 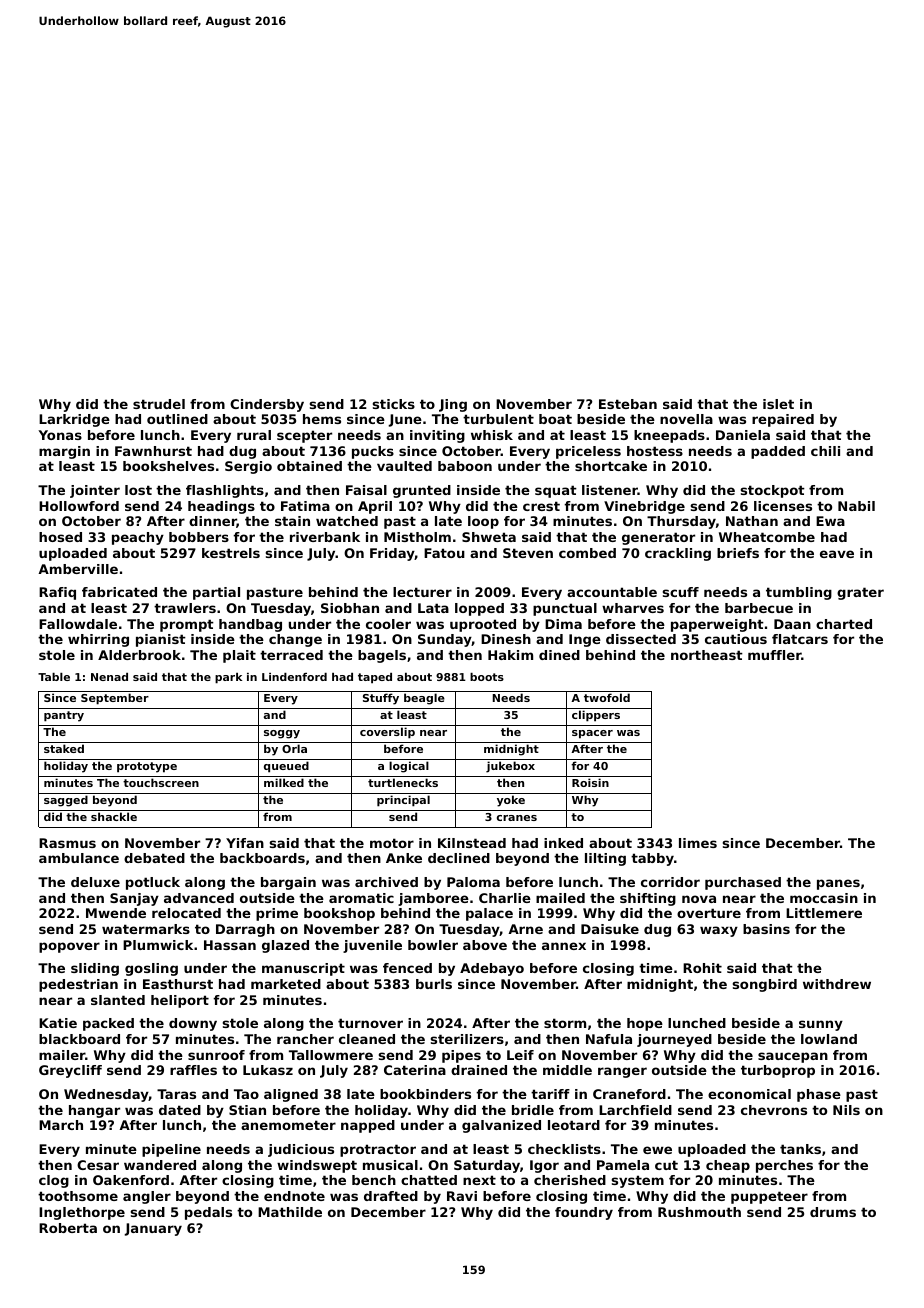 What do you see at coordinates (778, 404) in the document?
I see `islet` at bounding box center [778, 404].
